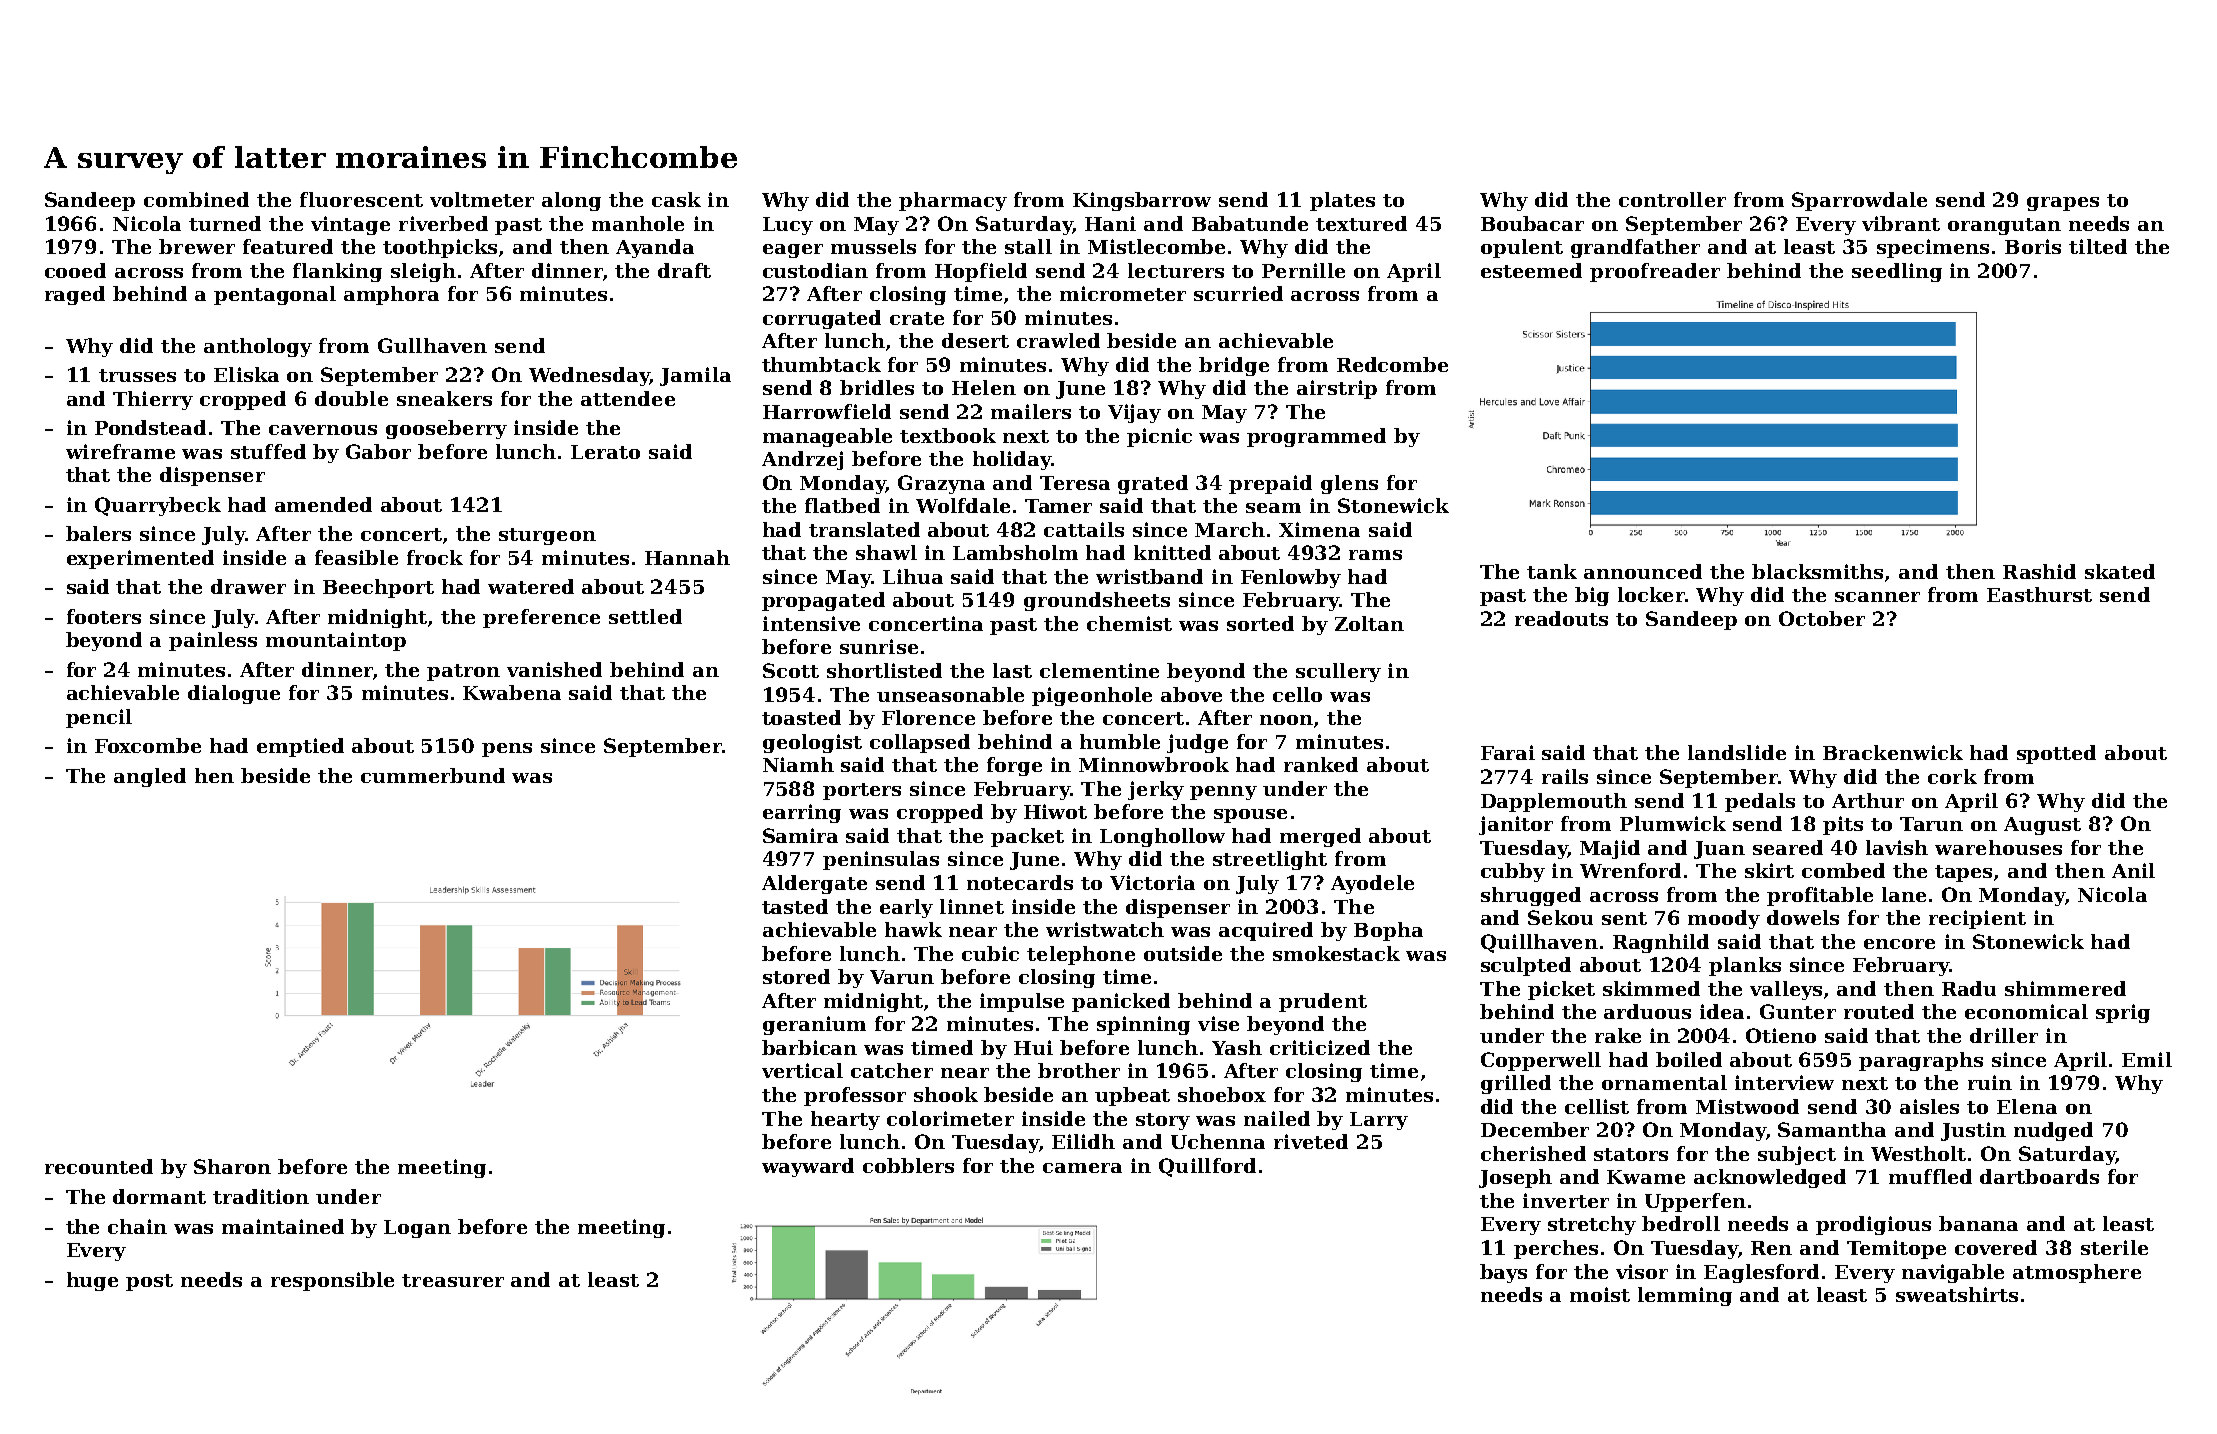  What do you see at coordinates (906, 908) in the screenshot?
I see `early` at bounding box center [906, 908].
